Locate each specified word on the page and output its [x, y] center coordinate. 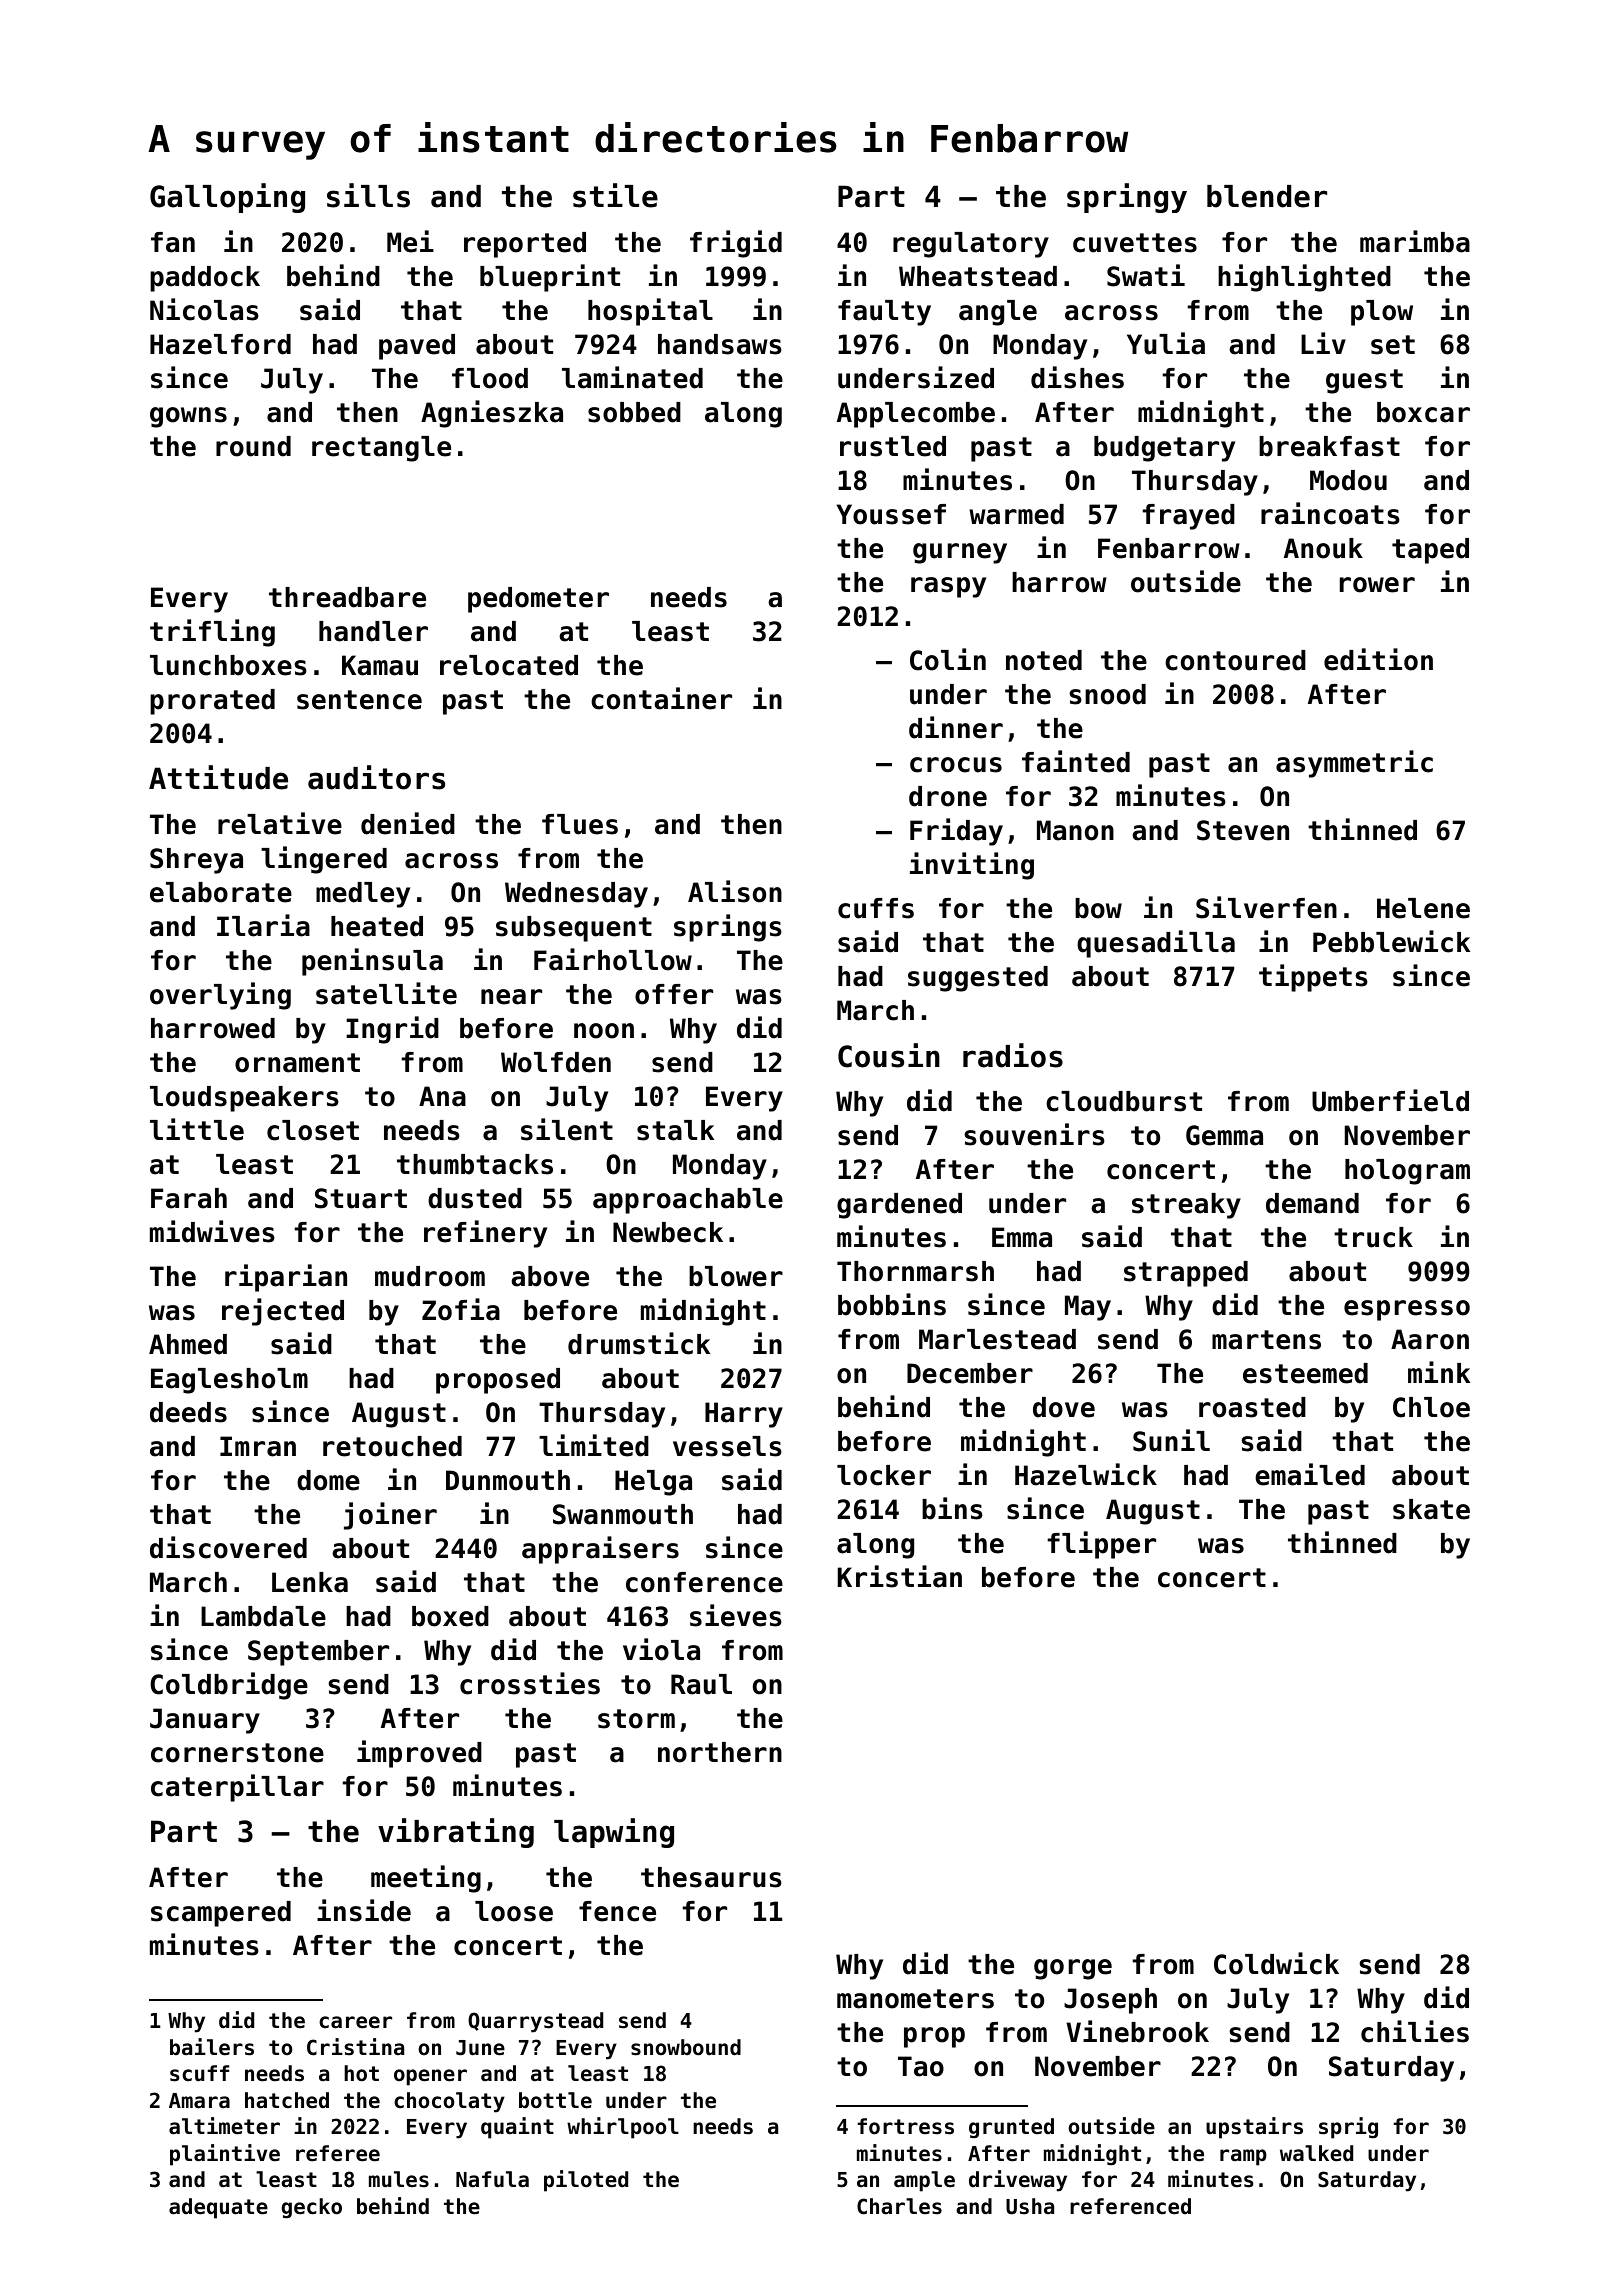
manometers [915, 1999]
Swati [1146, 275]
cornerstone [237, 1753]
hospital [650, 312]
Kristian [900, 1576]
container [661, 698]
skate [1431, 1509]
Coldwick [1276, 1963]
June [480, 2048]
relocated [509, 665]
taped [1430, 551]
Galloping [227, 198]
